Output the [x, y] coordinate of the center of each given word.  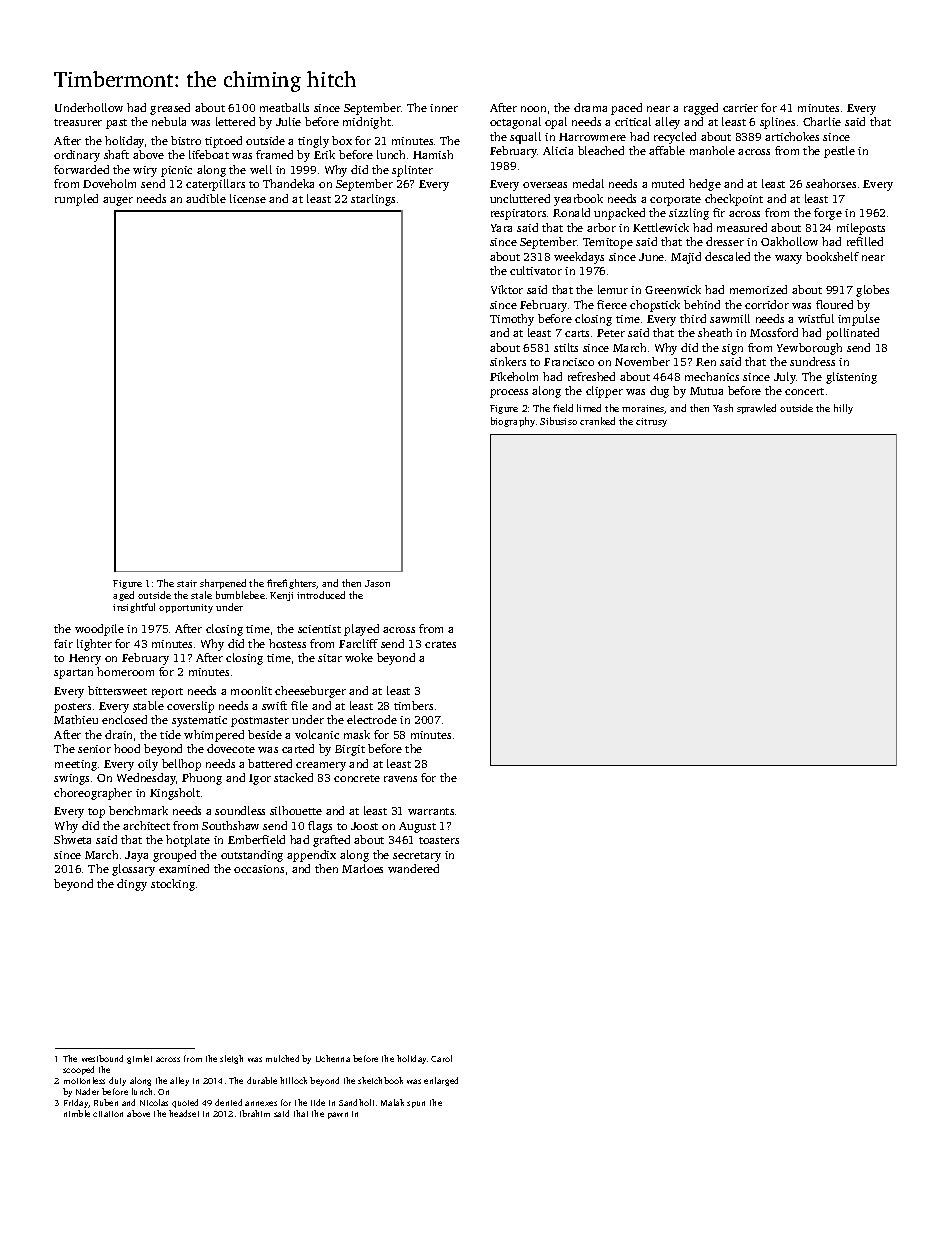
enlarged [441, 1081]
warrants [431, 811]
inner [444, 108]
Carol [441, 1058]
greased [170, 109]
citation [108, 1114]
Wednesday [146, 779]
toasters [439, 840]
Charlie [822, 121]
